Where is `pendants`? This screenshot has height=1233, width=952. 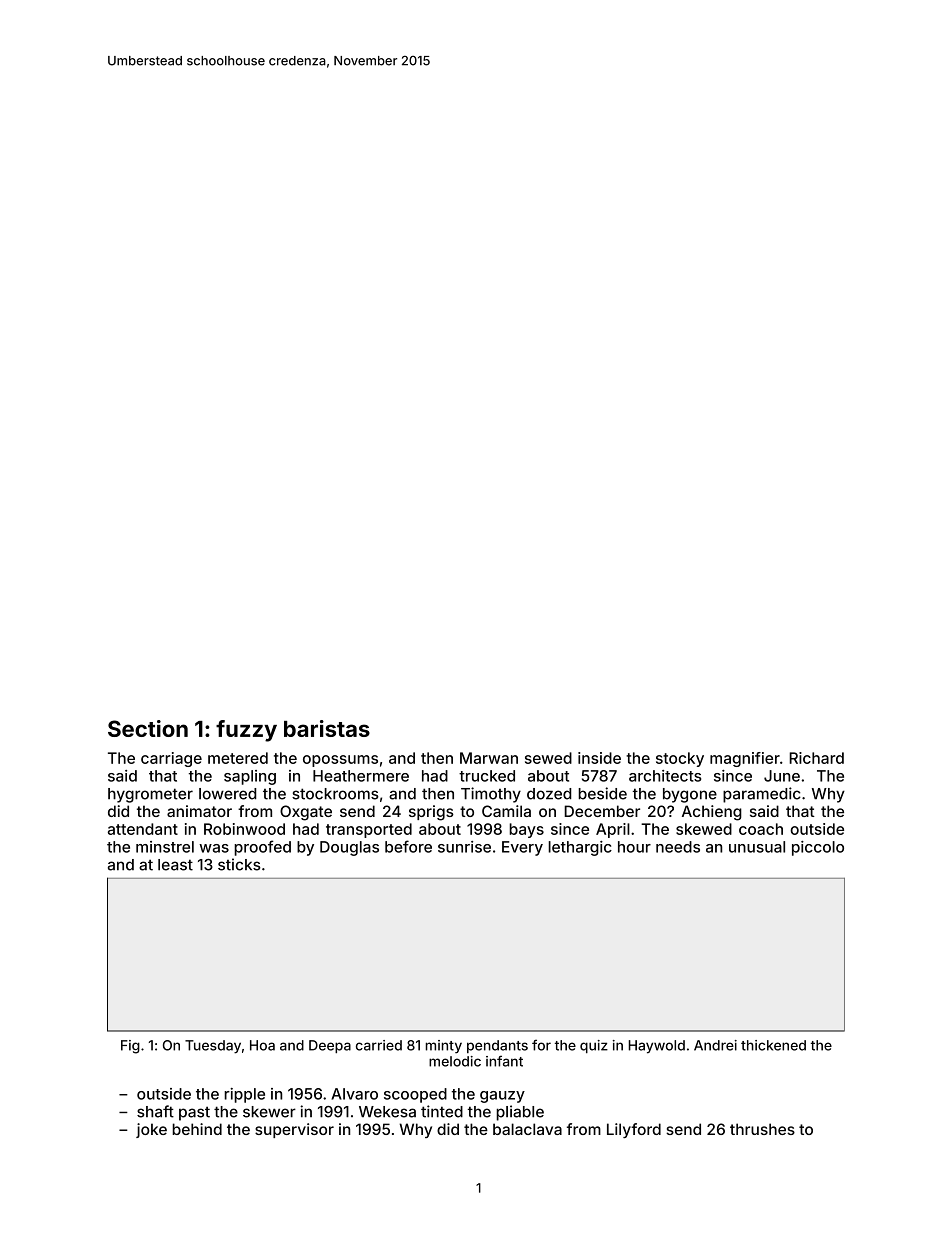 pendants is located at coordinates (497, 1046).
